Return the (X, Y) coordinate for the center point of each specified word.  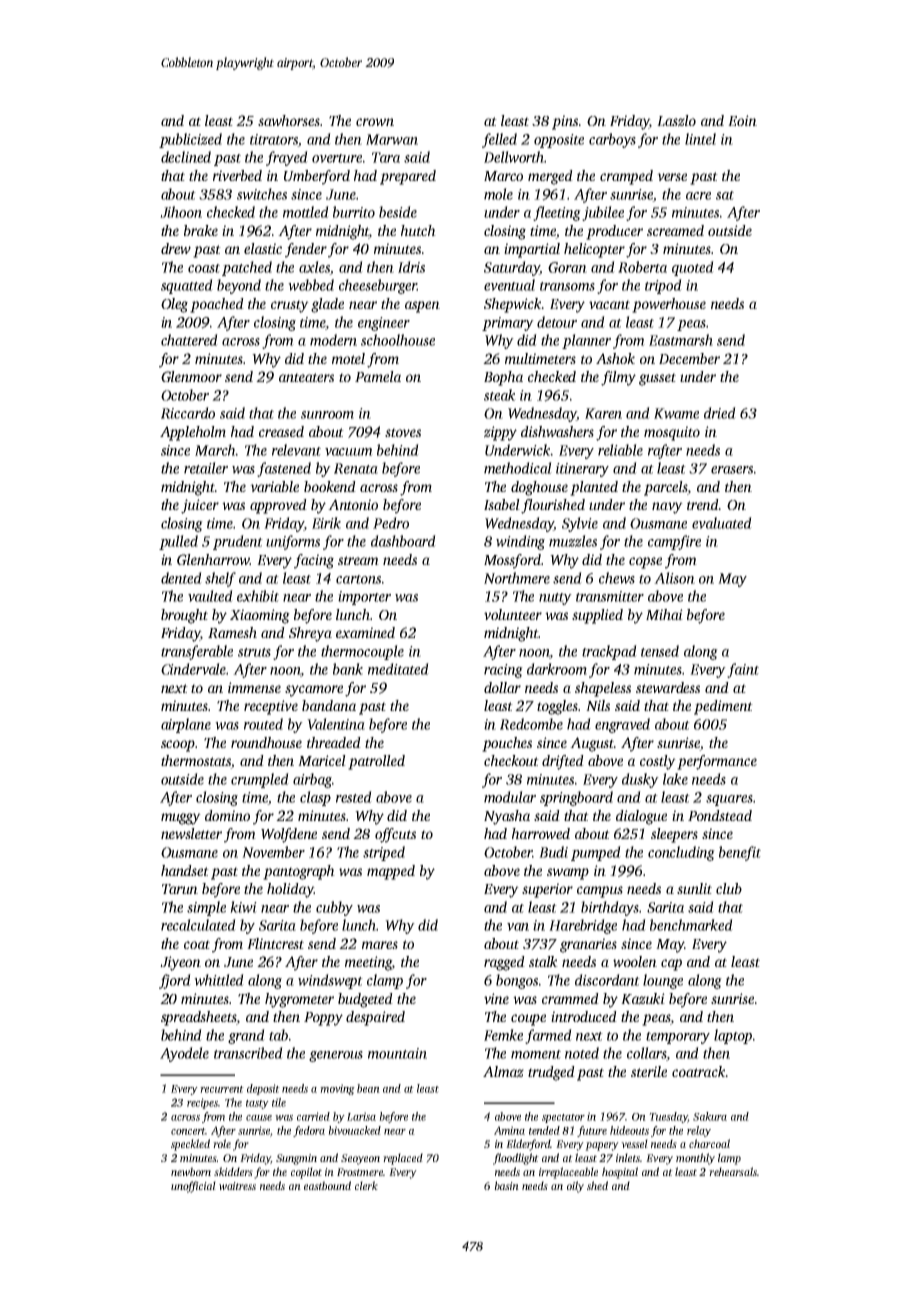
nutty (555, 599)
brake (201, 230)
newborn (191, 1171)
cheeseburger (378, 286)
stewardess (668, 687)
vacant (609, 304)
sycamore (314, 691)
